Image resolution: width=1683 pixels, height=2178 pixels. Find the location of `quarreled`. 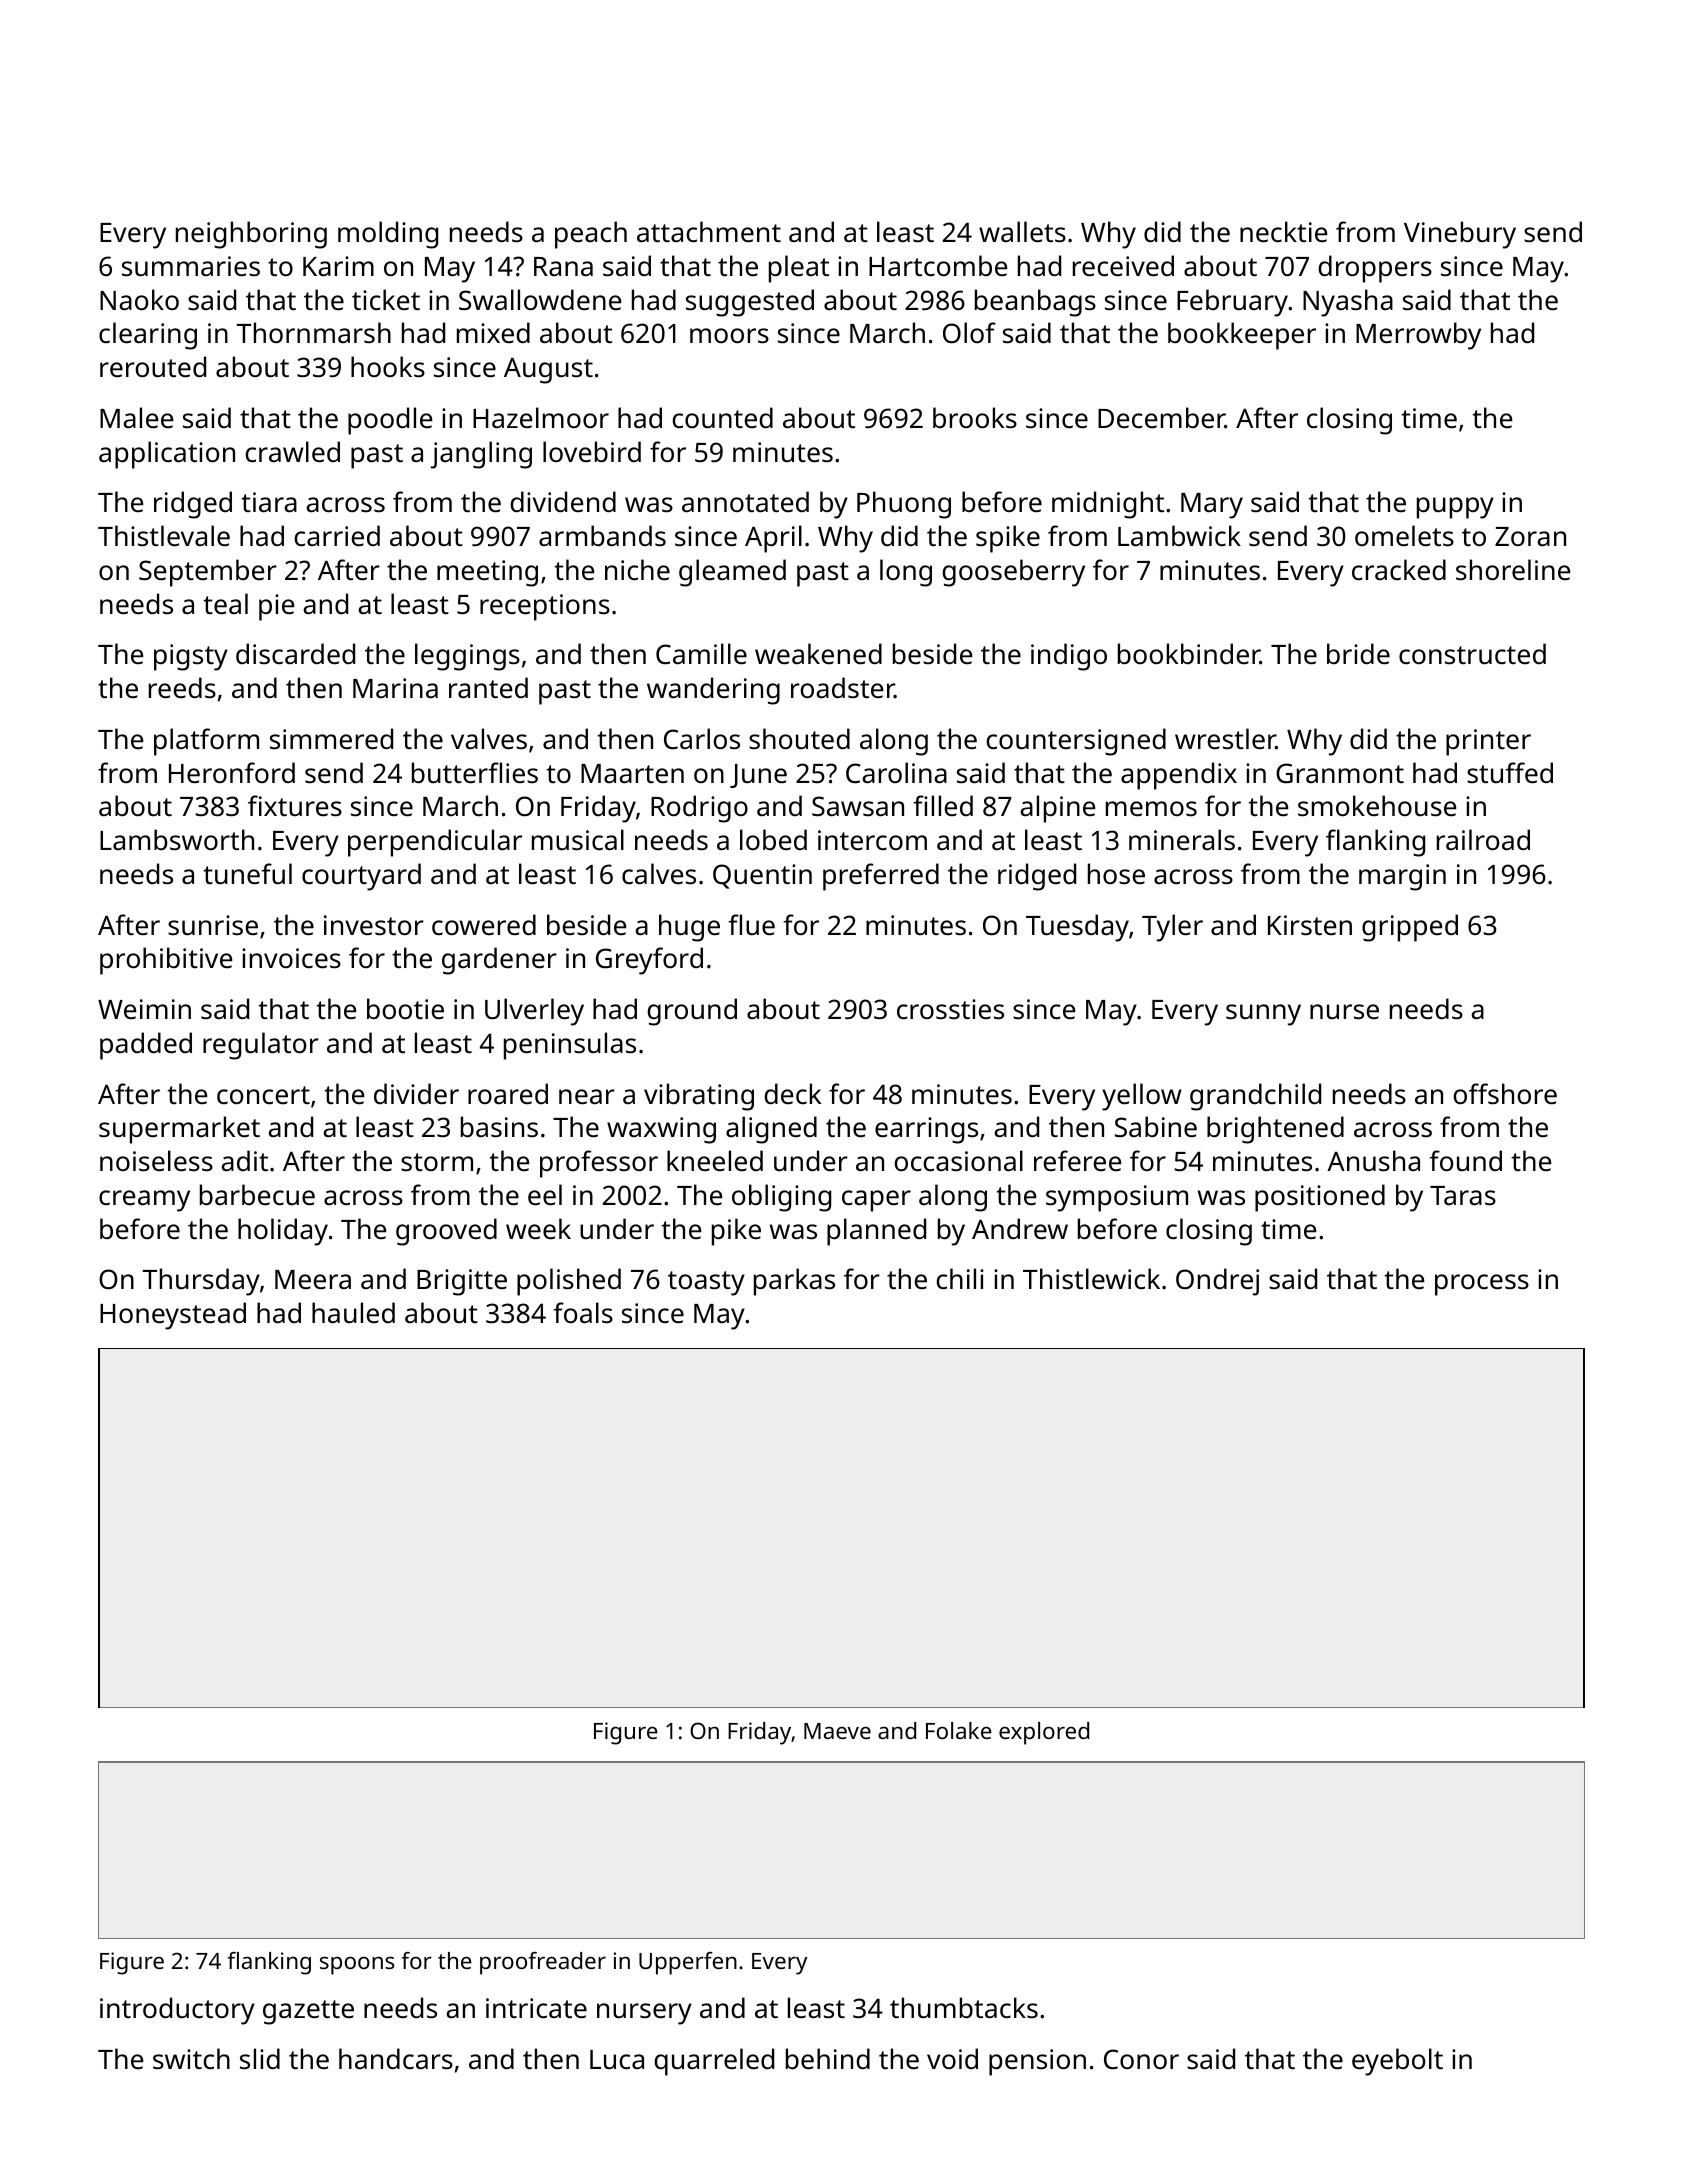

quarreled is located at coordinates (714, 2062).
